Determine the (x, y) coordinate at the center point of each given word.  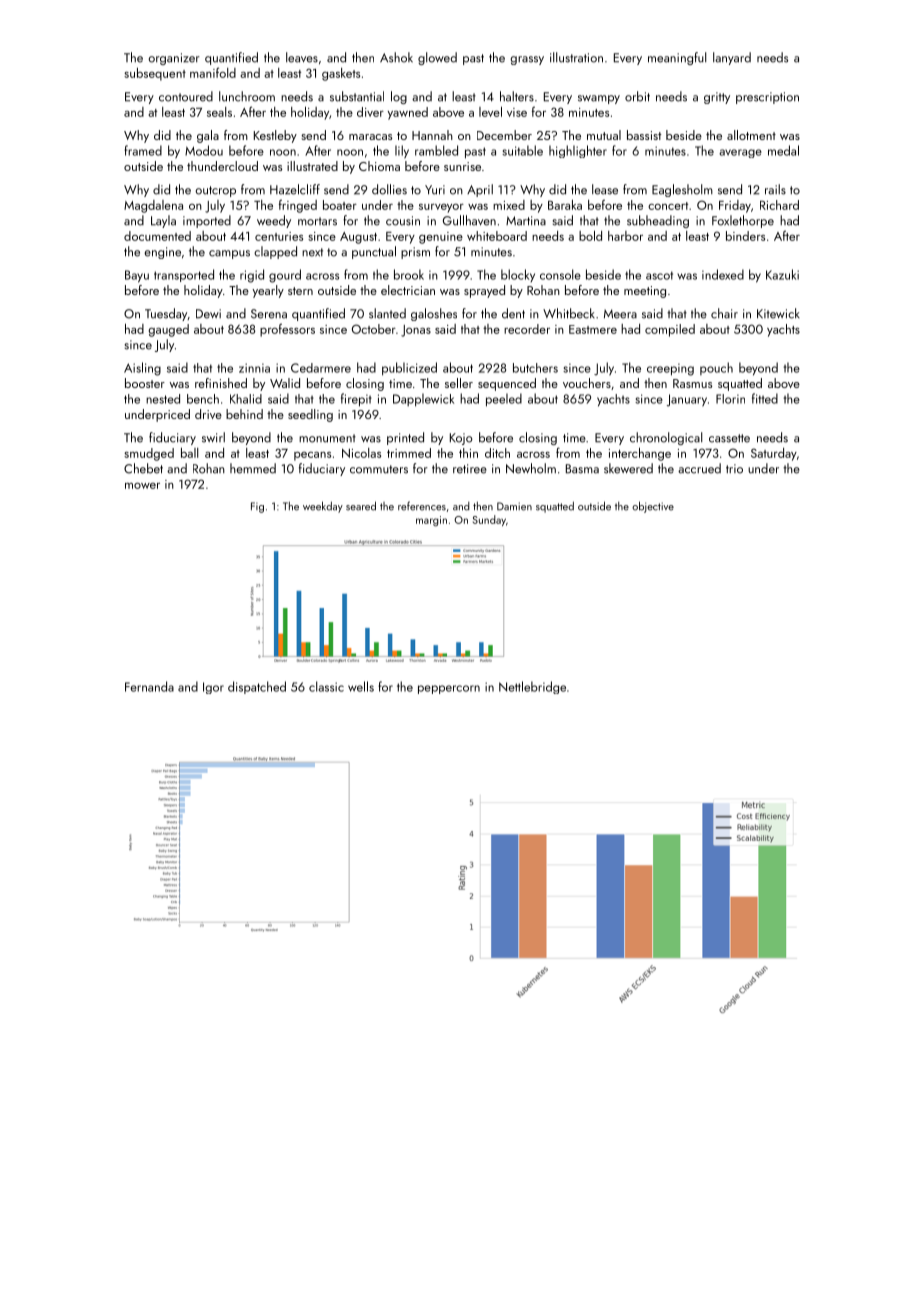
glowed (437, 58)
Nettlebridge (532, 687)
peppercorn (449, 689)
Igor (213, 688)
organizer (174, 59)
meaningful (677, 58)
